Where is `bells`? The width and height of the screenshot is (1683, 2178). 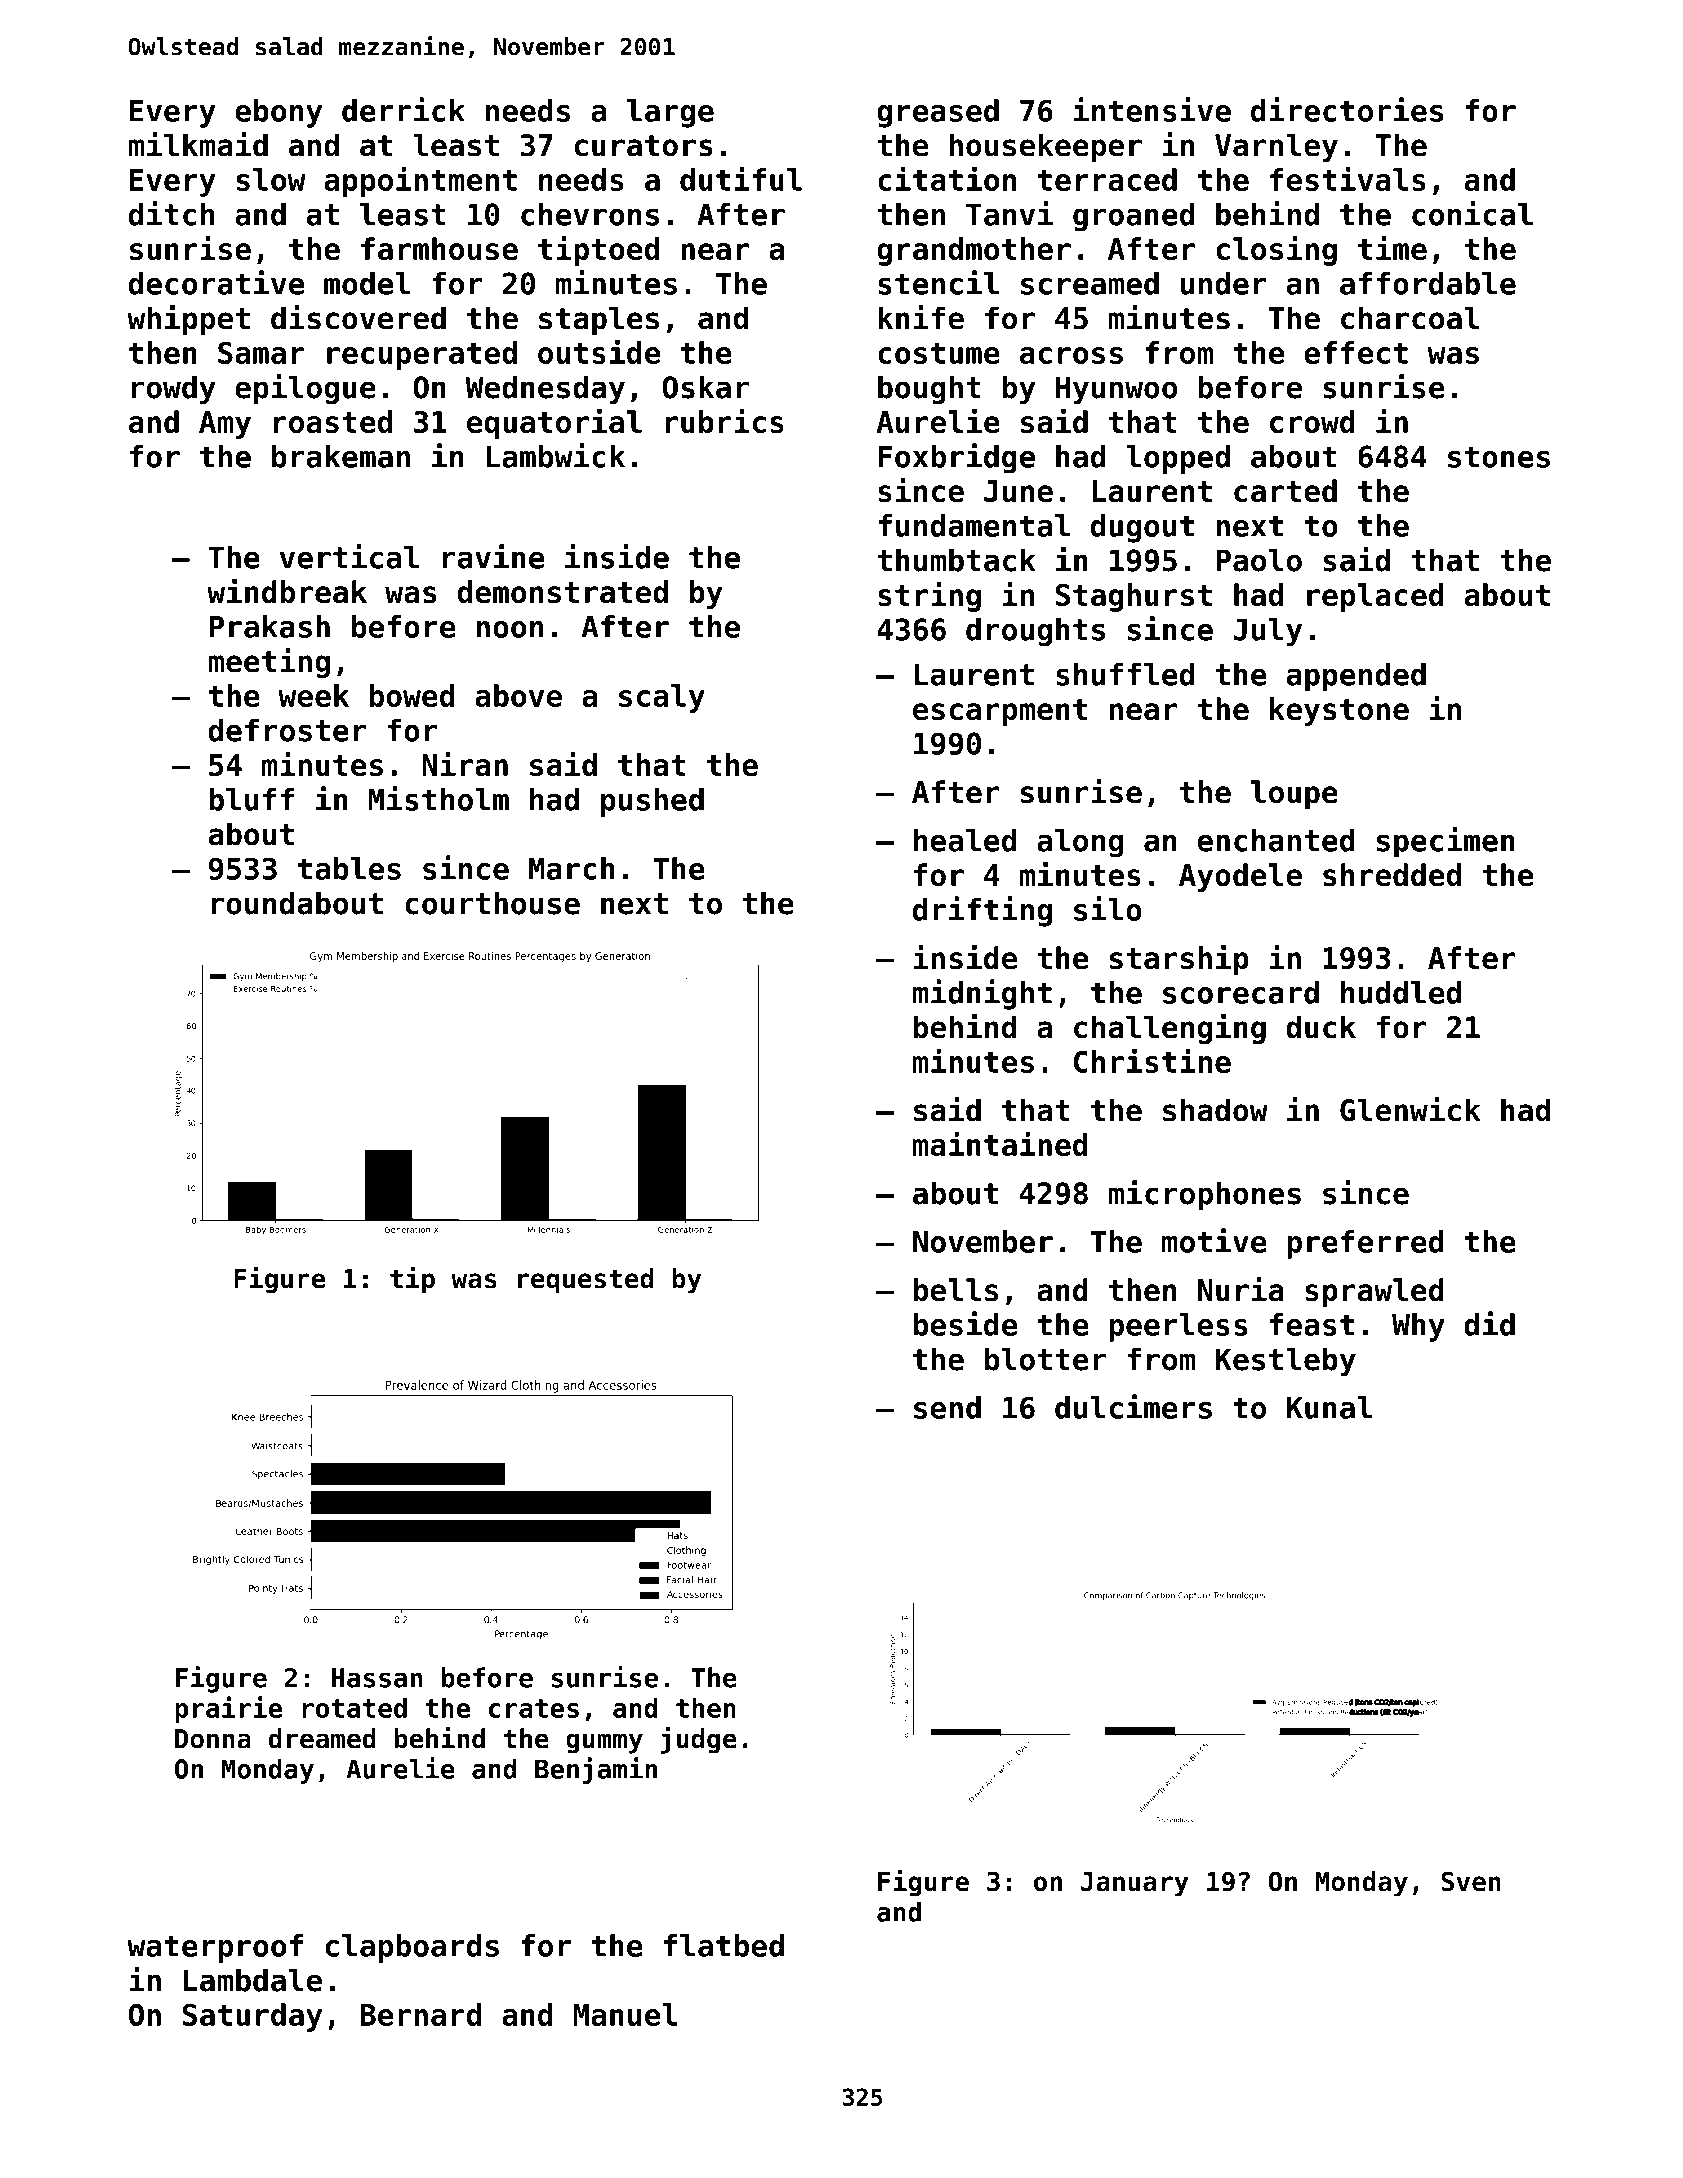 bells is located at coordinates (956, 1290).
